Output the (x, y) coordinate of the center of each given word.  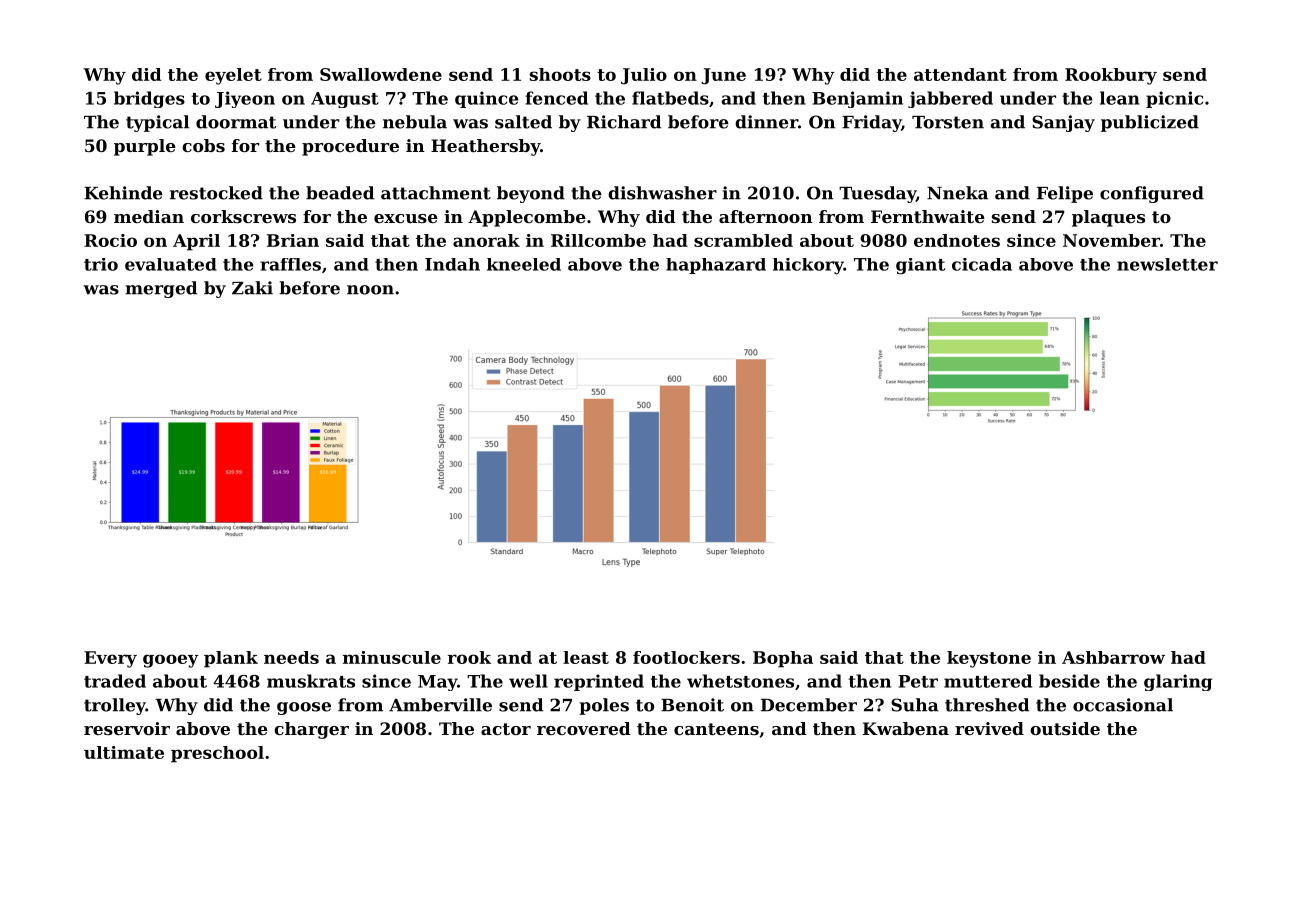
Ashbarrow (1113, 657)
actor (506, 729)
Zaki (252, 288)
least (586, 657)
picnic (1174, 99)
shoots (560, 74)
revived (989, 728)
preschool (217, 754)
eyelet (233, 76)
